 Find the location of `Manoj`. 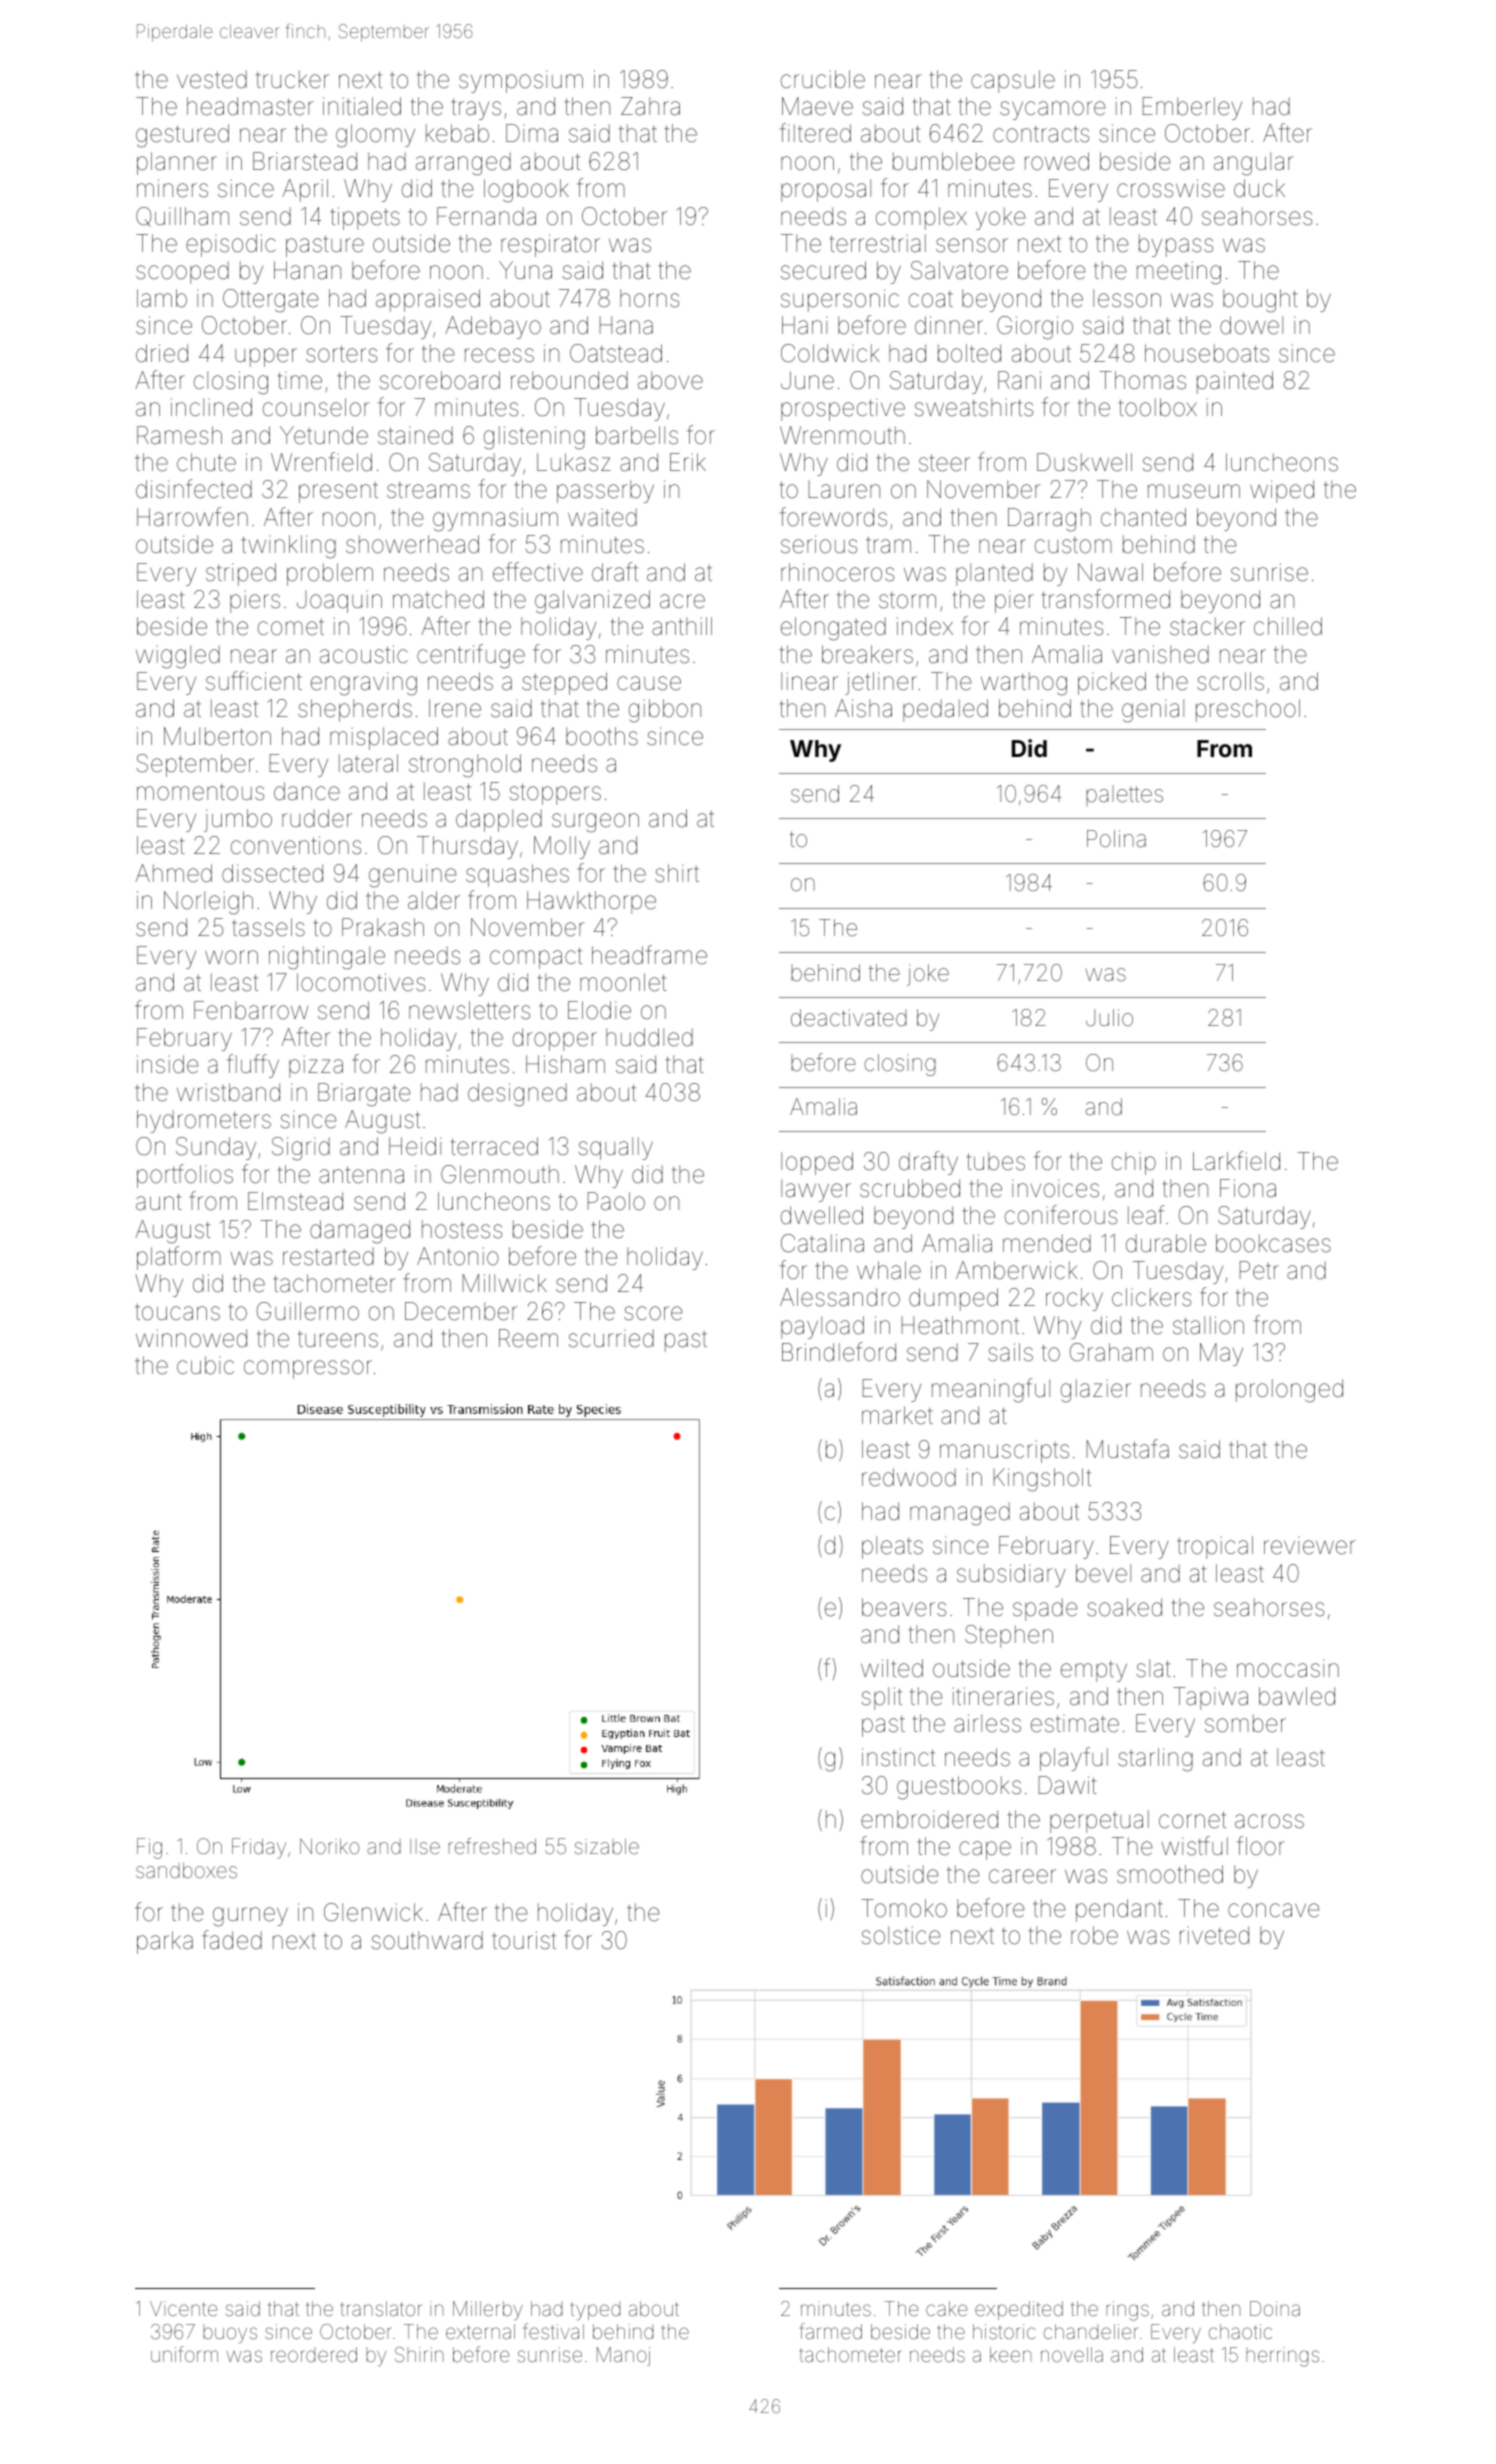

Manoj is located at coordinates (623, 2356).
